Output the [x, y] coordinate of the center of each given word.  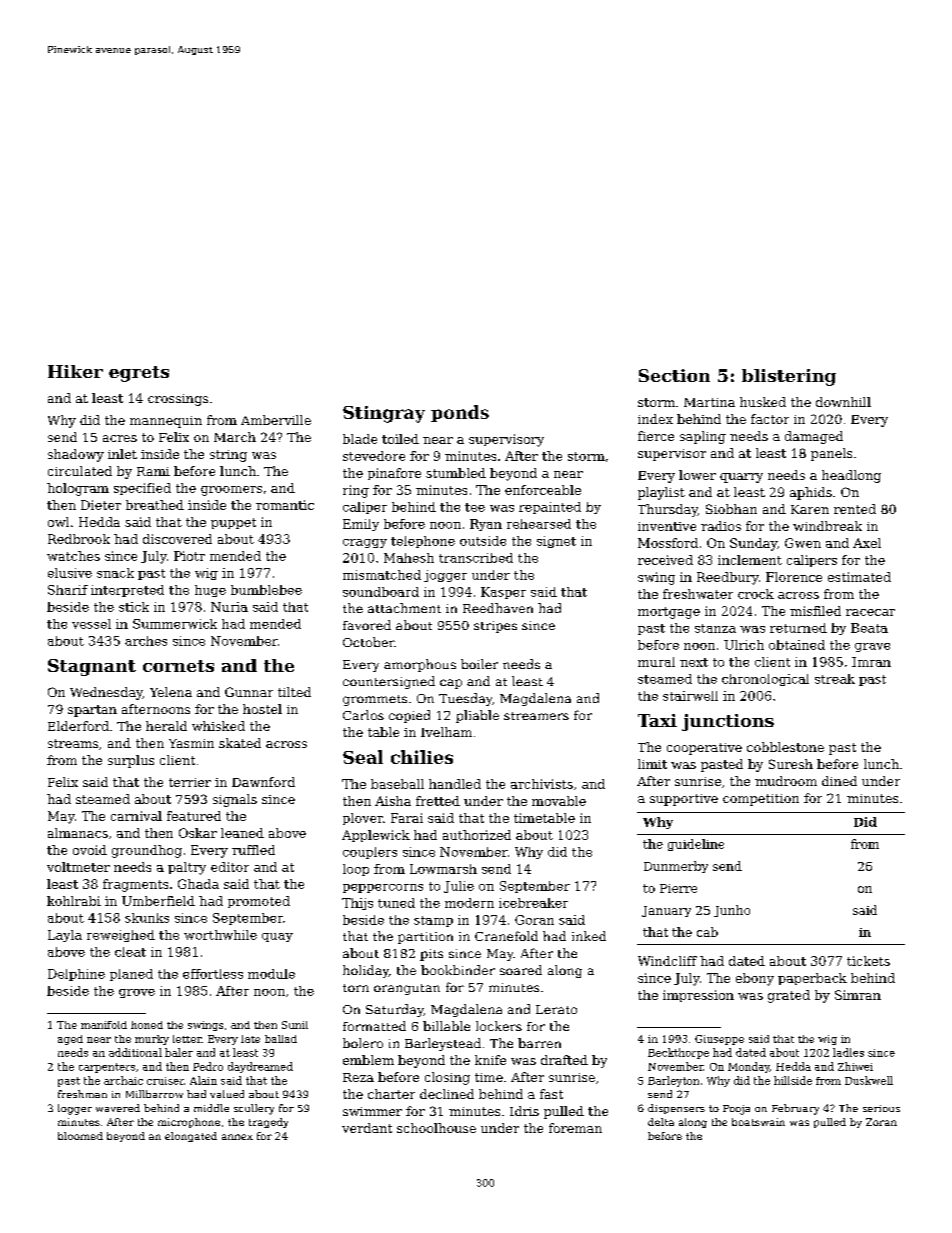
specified [142, 489]
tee [475, 507]
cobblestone [785, 747]
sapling [703, 437]
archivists [542, 784]
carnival [136, 816]
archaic [123, 1080]
